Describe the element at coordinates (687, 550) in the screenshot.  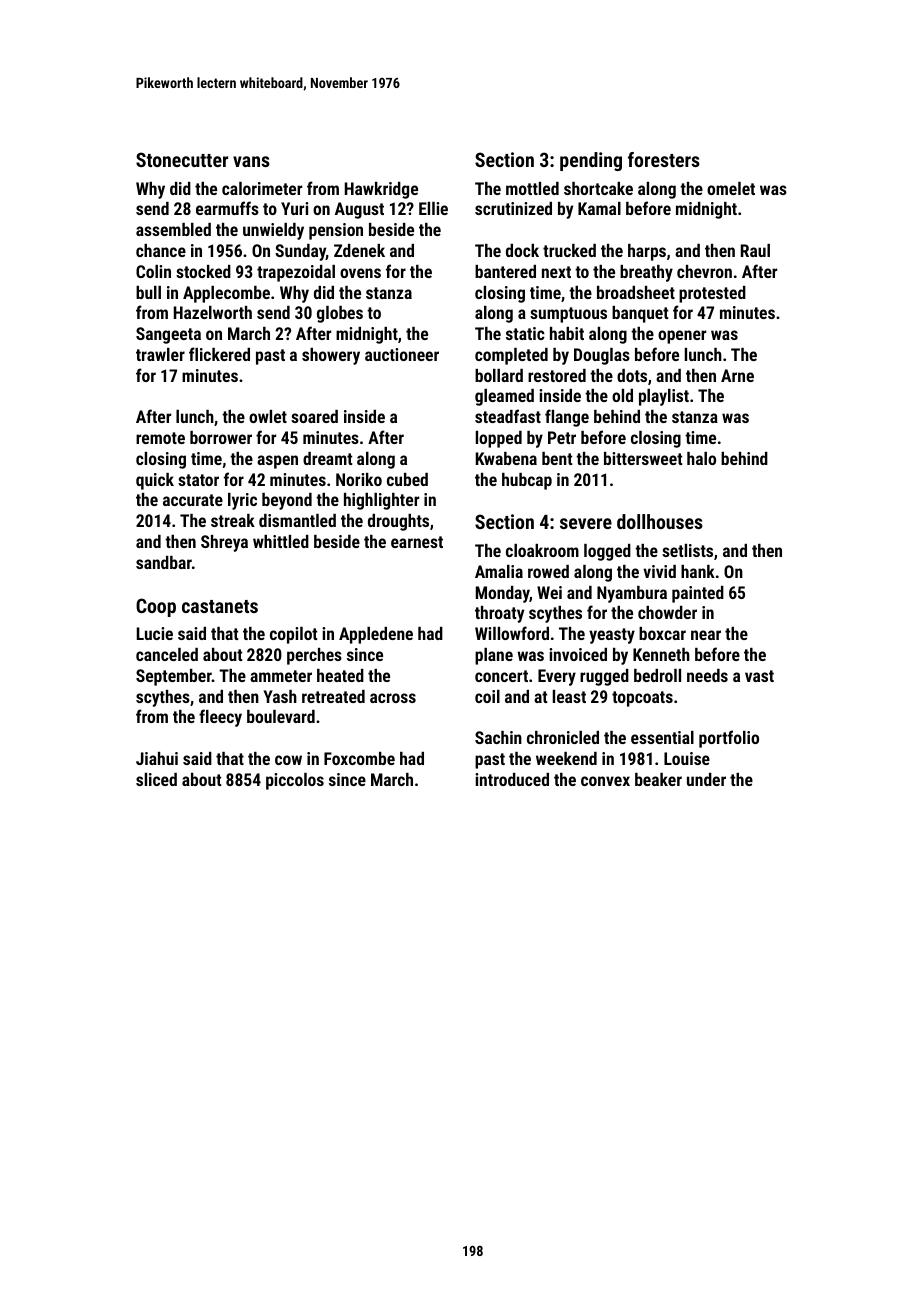
I see `setlists` at that location.
